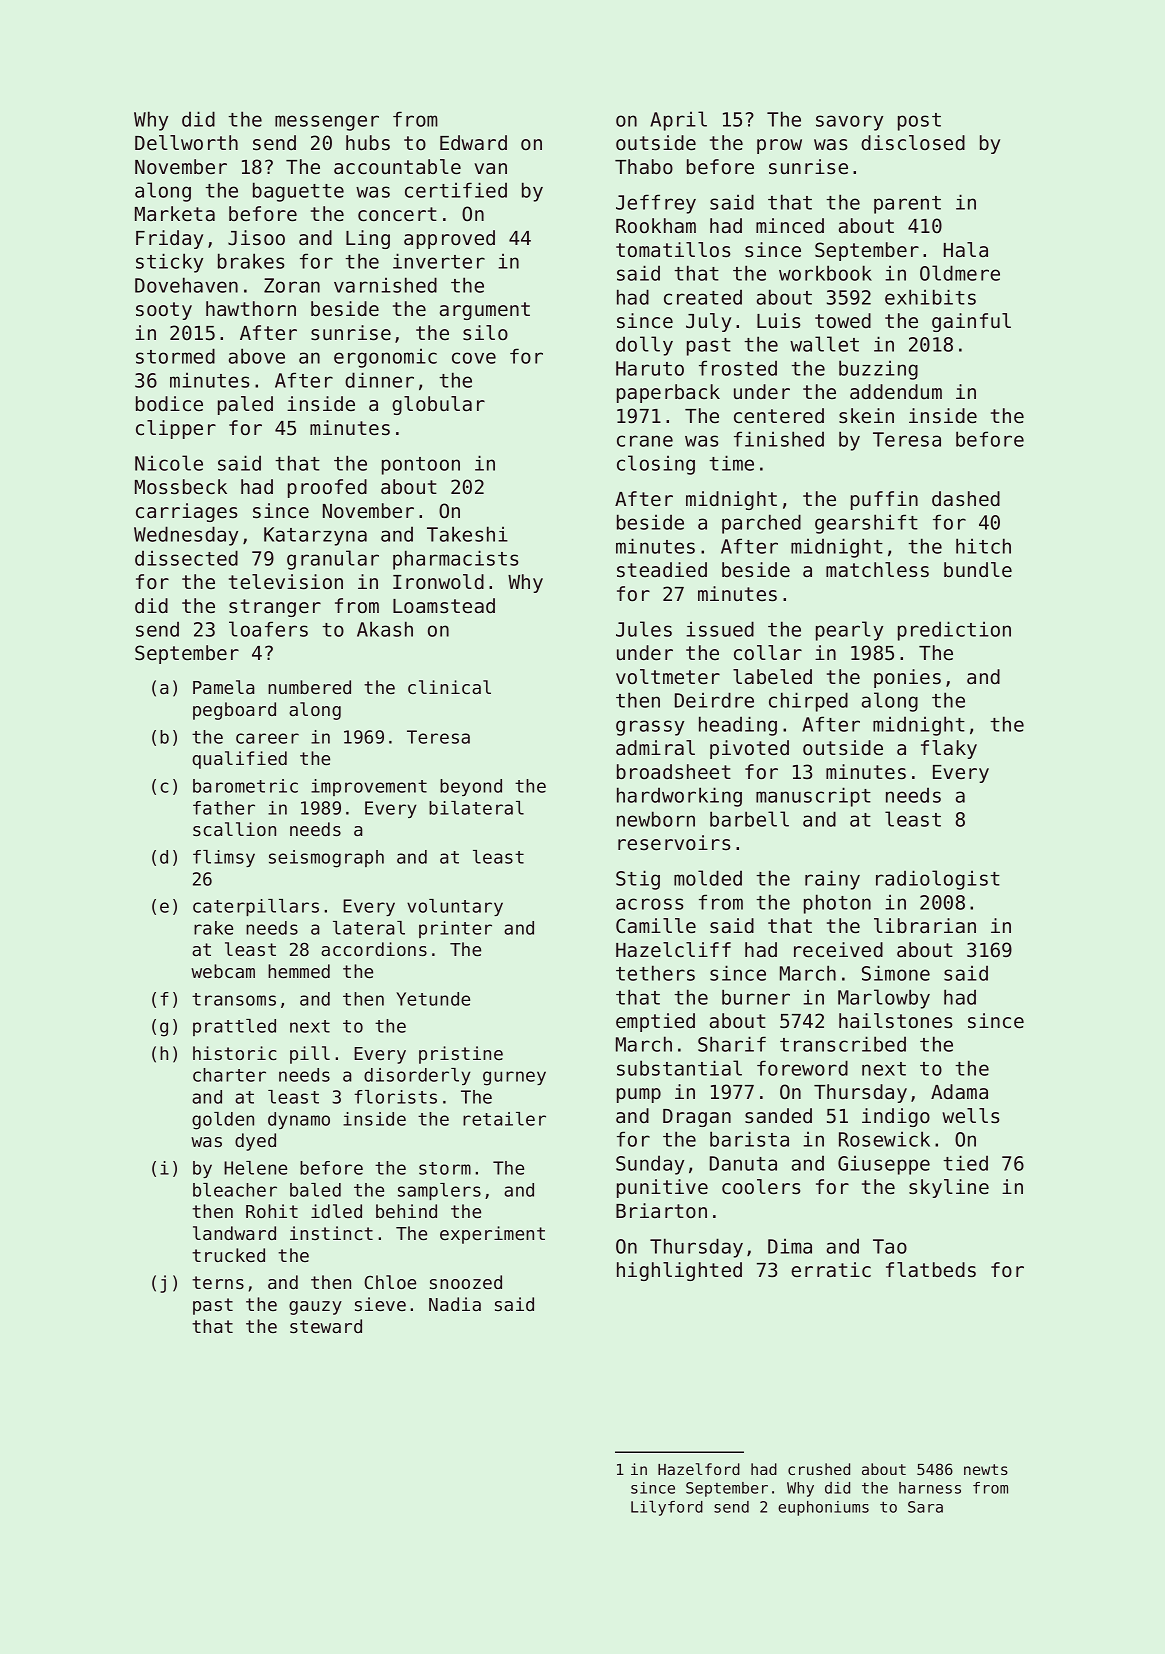 This page has height=1654, width=1165. What do you see at coordinates (218, 1282) in the page?
I see `terns` at bounding box center [218, 1282].
